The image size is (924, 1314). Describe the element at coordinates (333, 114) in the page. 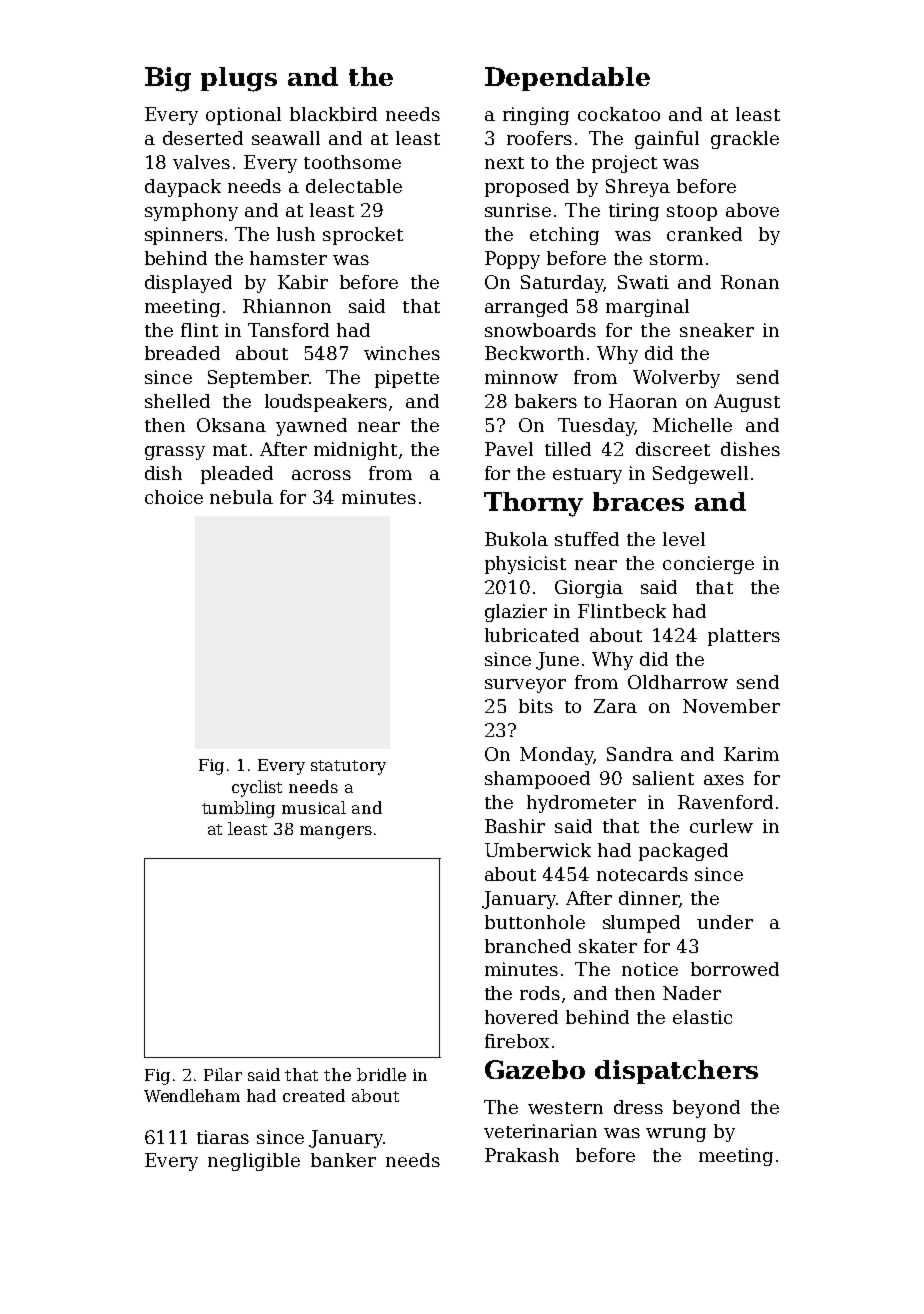

I see `blackbird` at that location.
